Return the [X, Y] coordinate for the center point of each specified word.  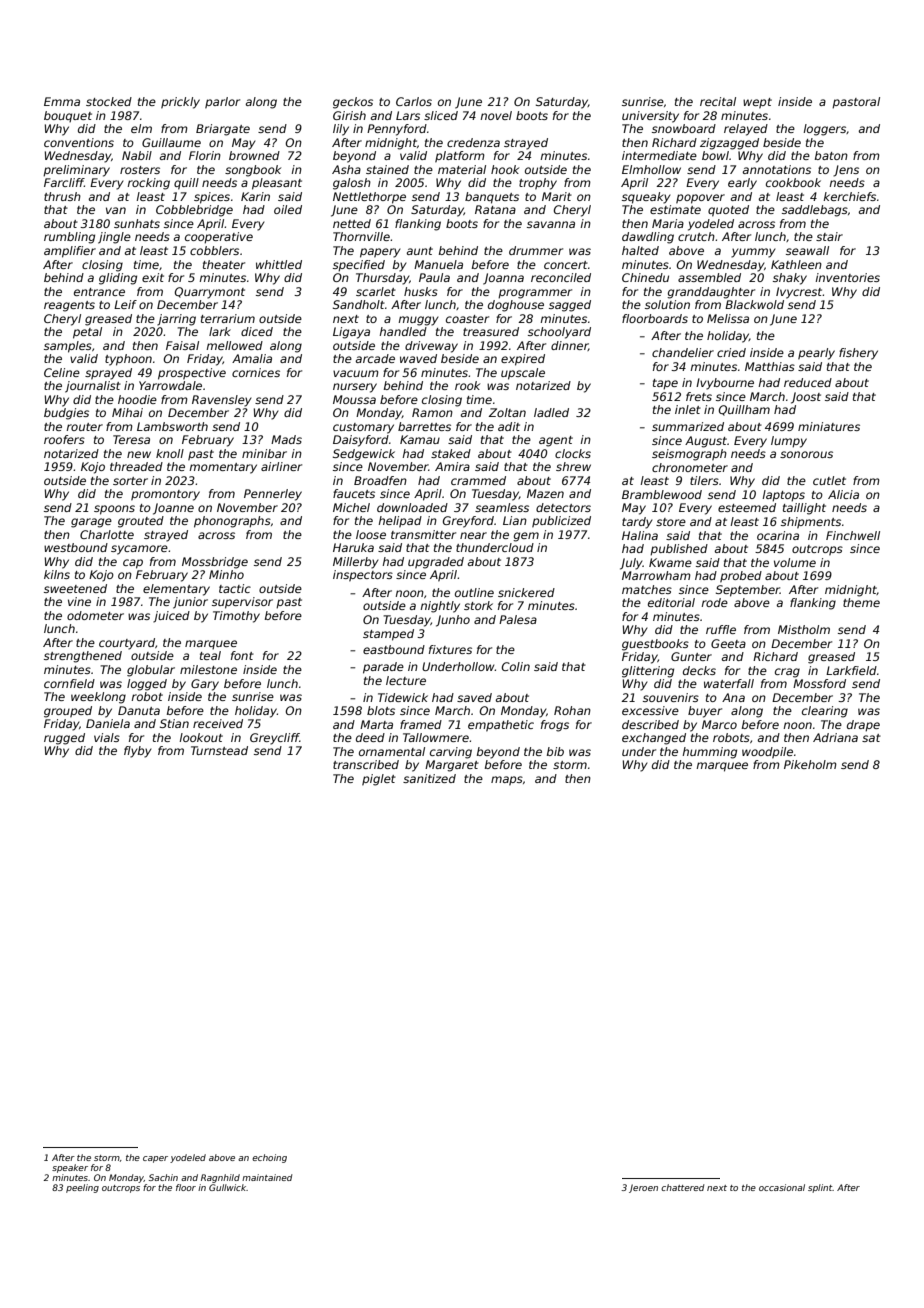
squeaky [646, 198]
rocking [148, 184]
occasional [782, 1187]
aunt [419, 251]
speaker [70, 1168]
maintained [267, 1177]
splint [820, 1188]
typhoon [128, 360]
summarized [688, 426]
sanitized [429, 778]
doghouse [516, 306]
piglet [379, 780]
